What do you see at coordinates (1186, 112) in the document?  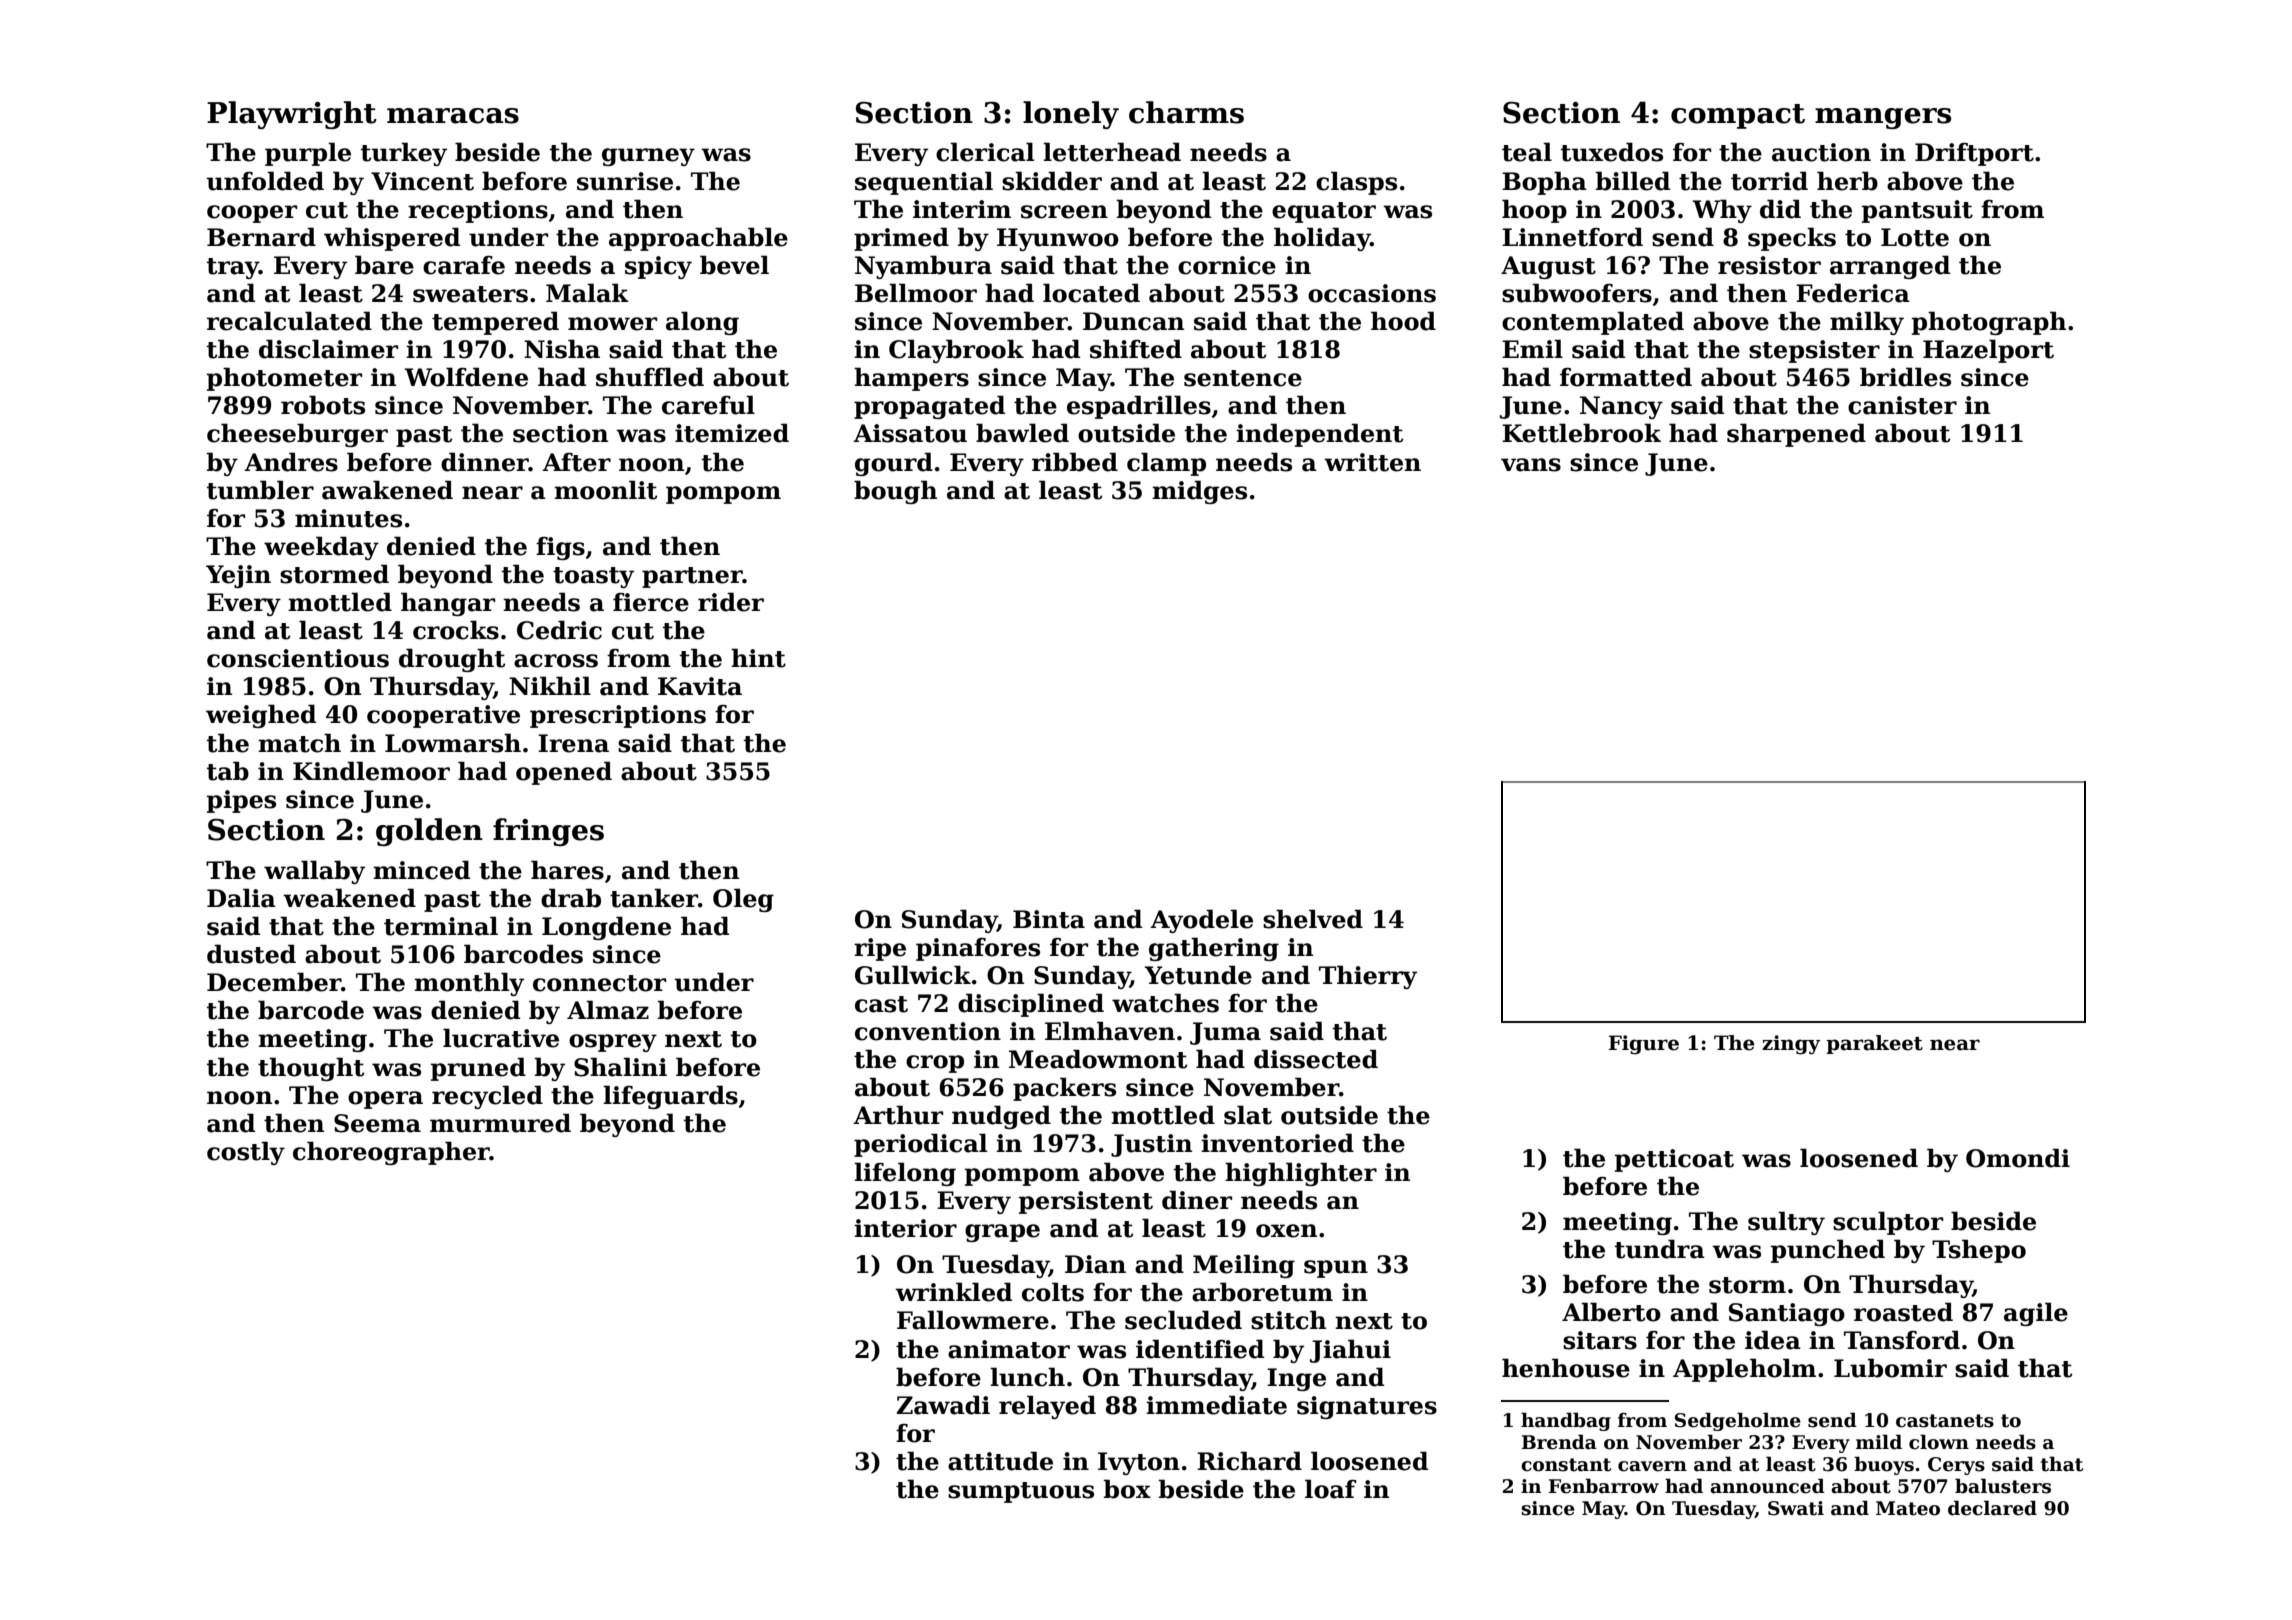 I see `charms` at bounding box center [1186, 112].
